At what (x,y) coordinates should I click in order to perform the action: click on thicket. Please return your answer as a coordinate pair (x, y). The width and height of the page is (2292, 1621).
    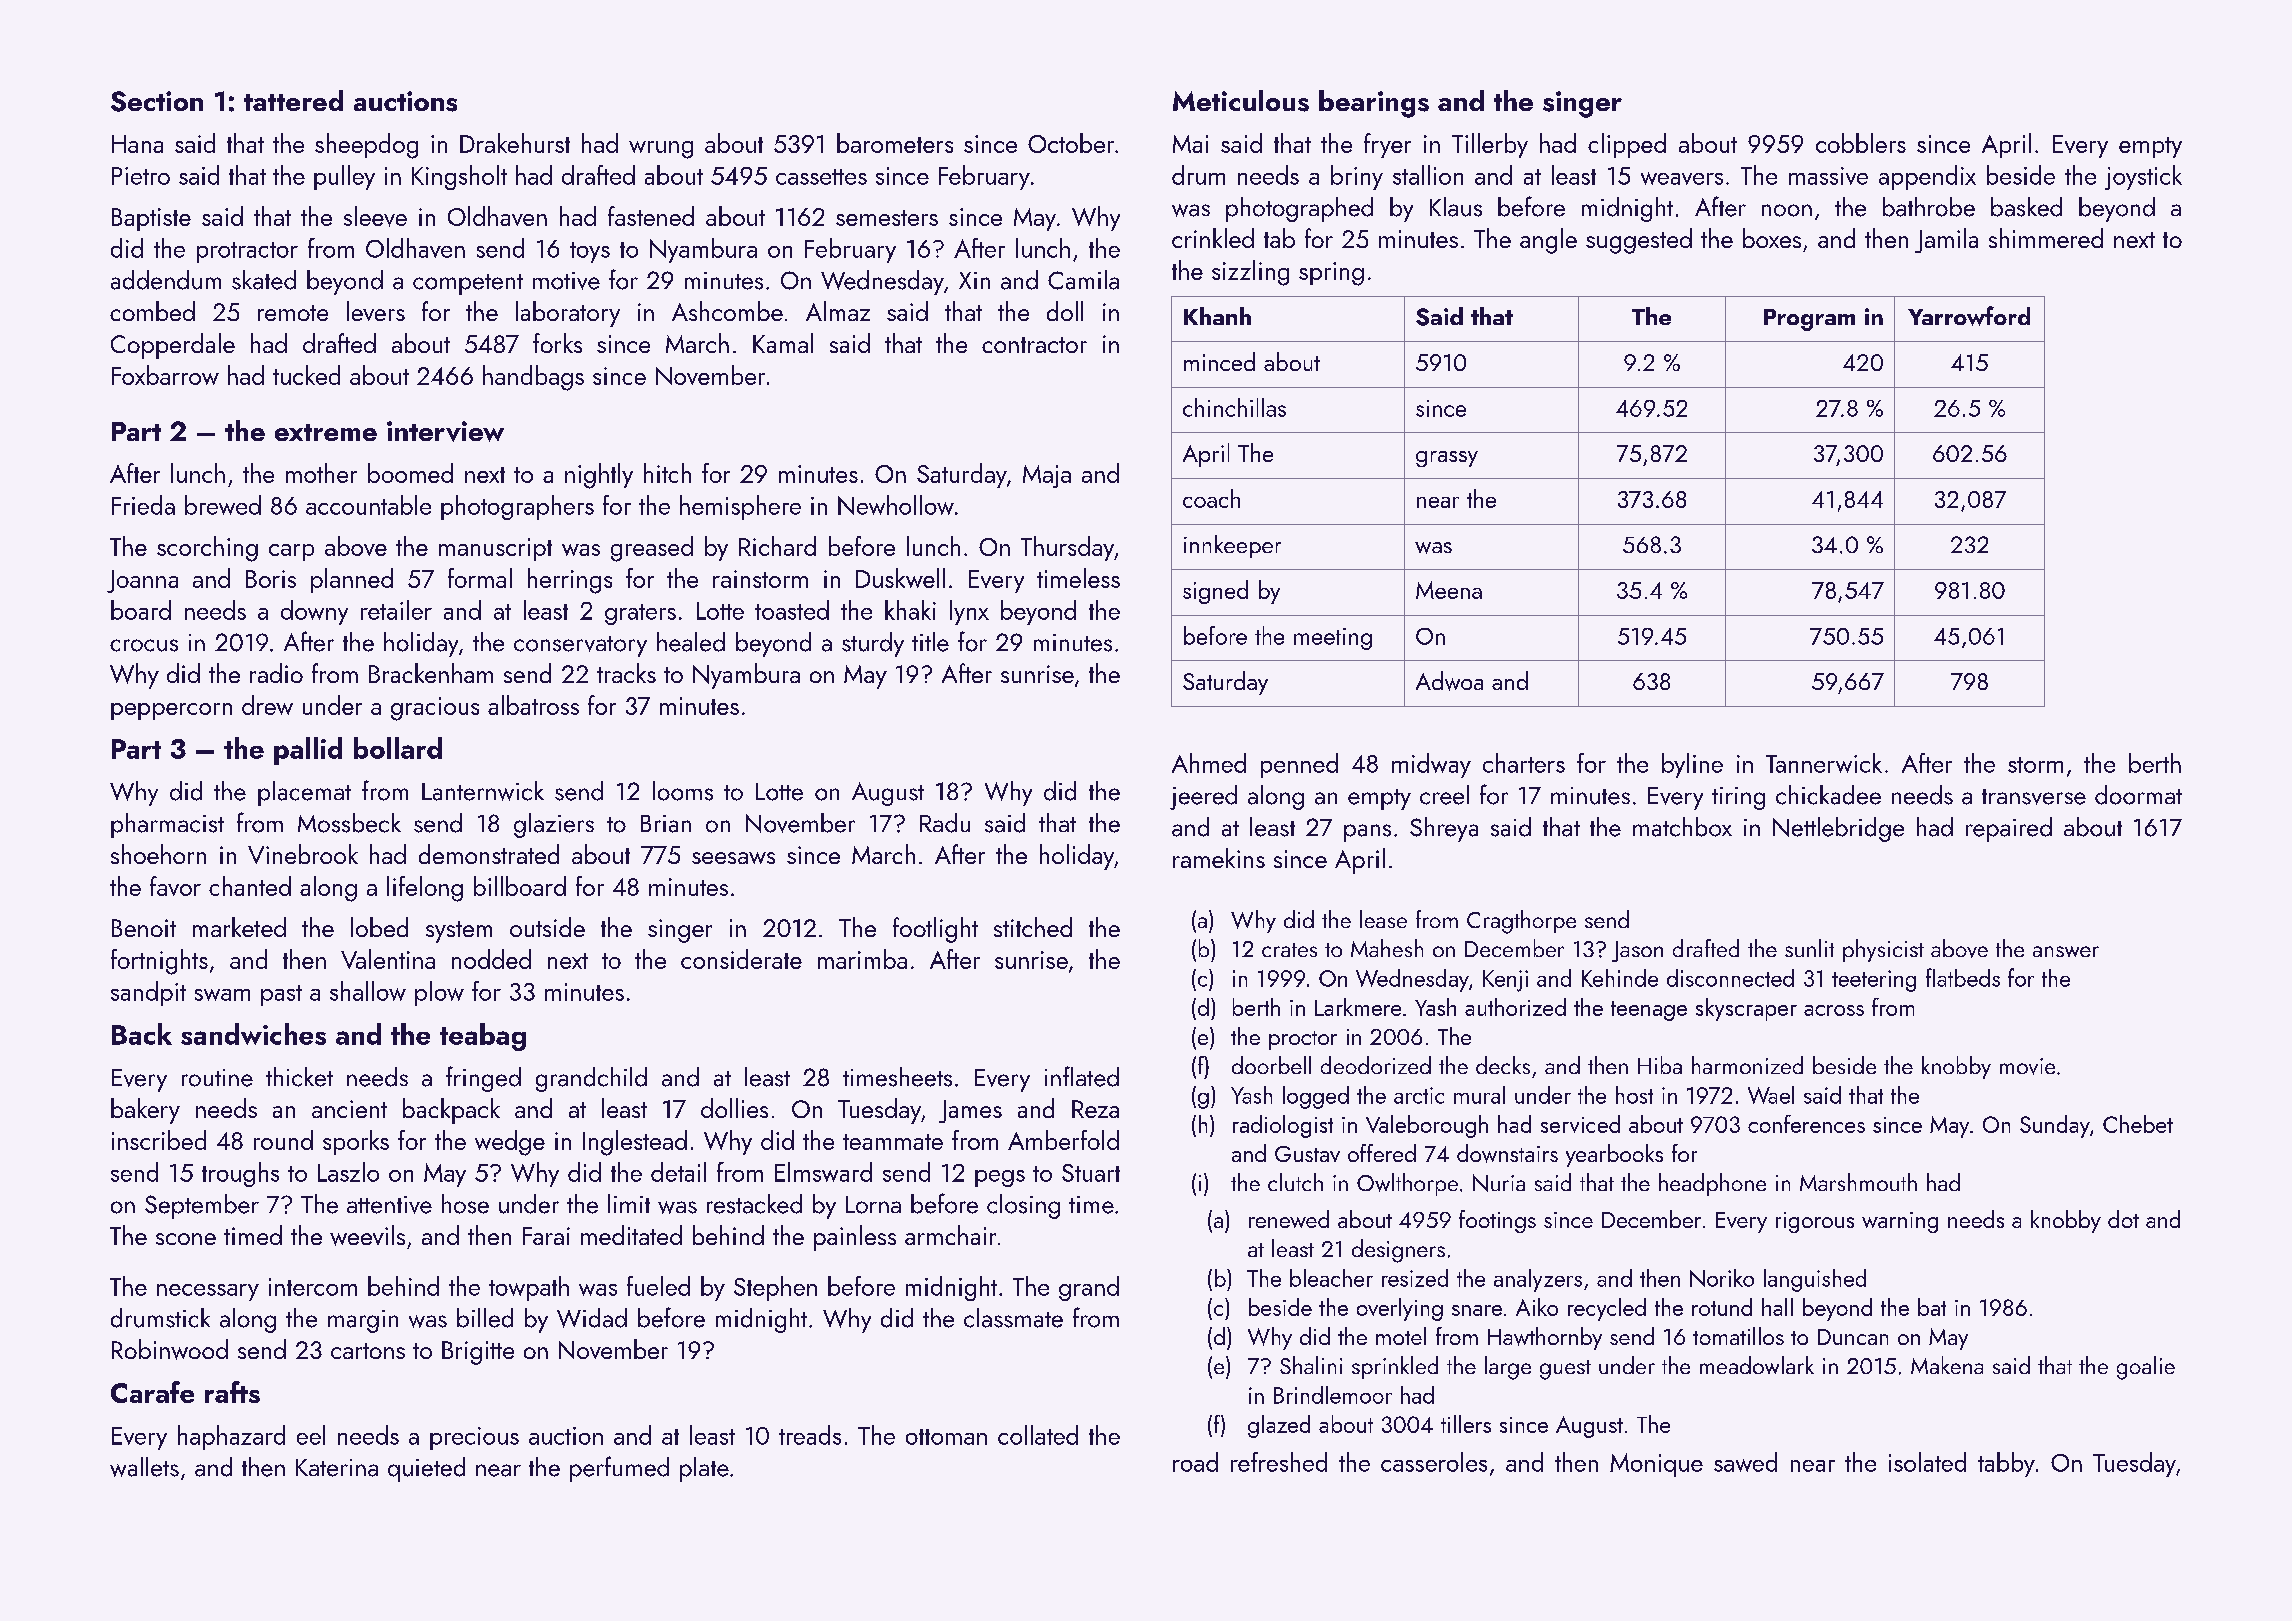
    Looking at the image, I should click on (299, 1077).
